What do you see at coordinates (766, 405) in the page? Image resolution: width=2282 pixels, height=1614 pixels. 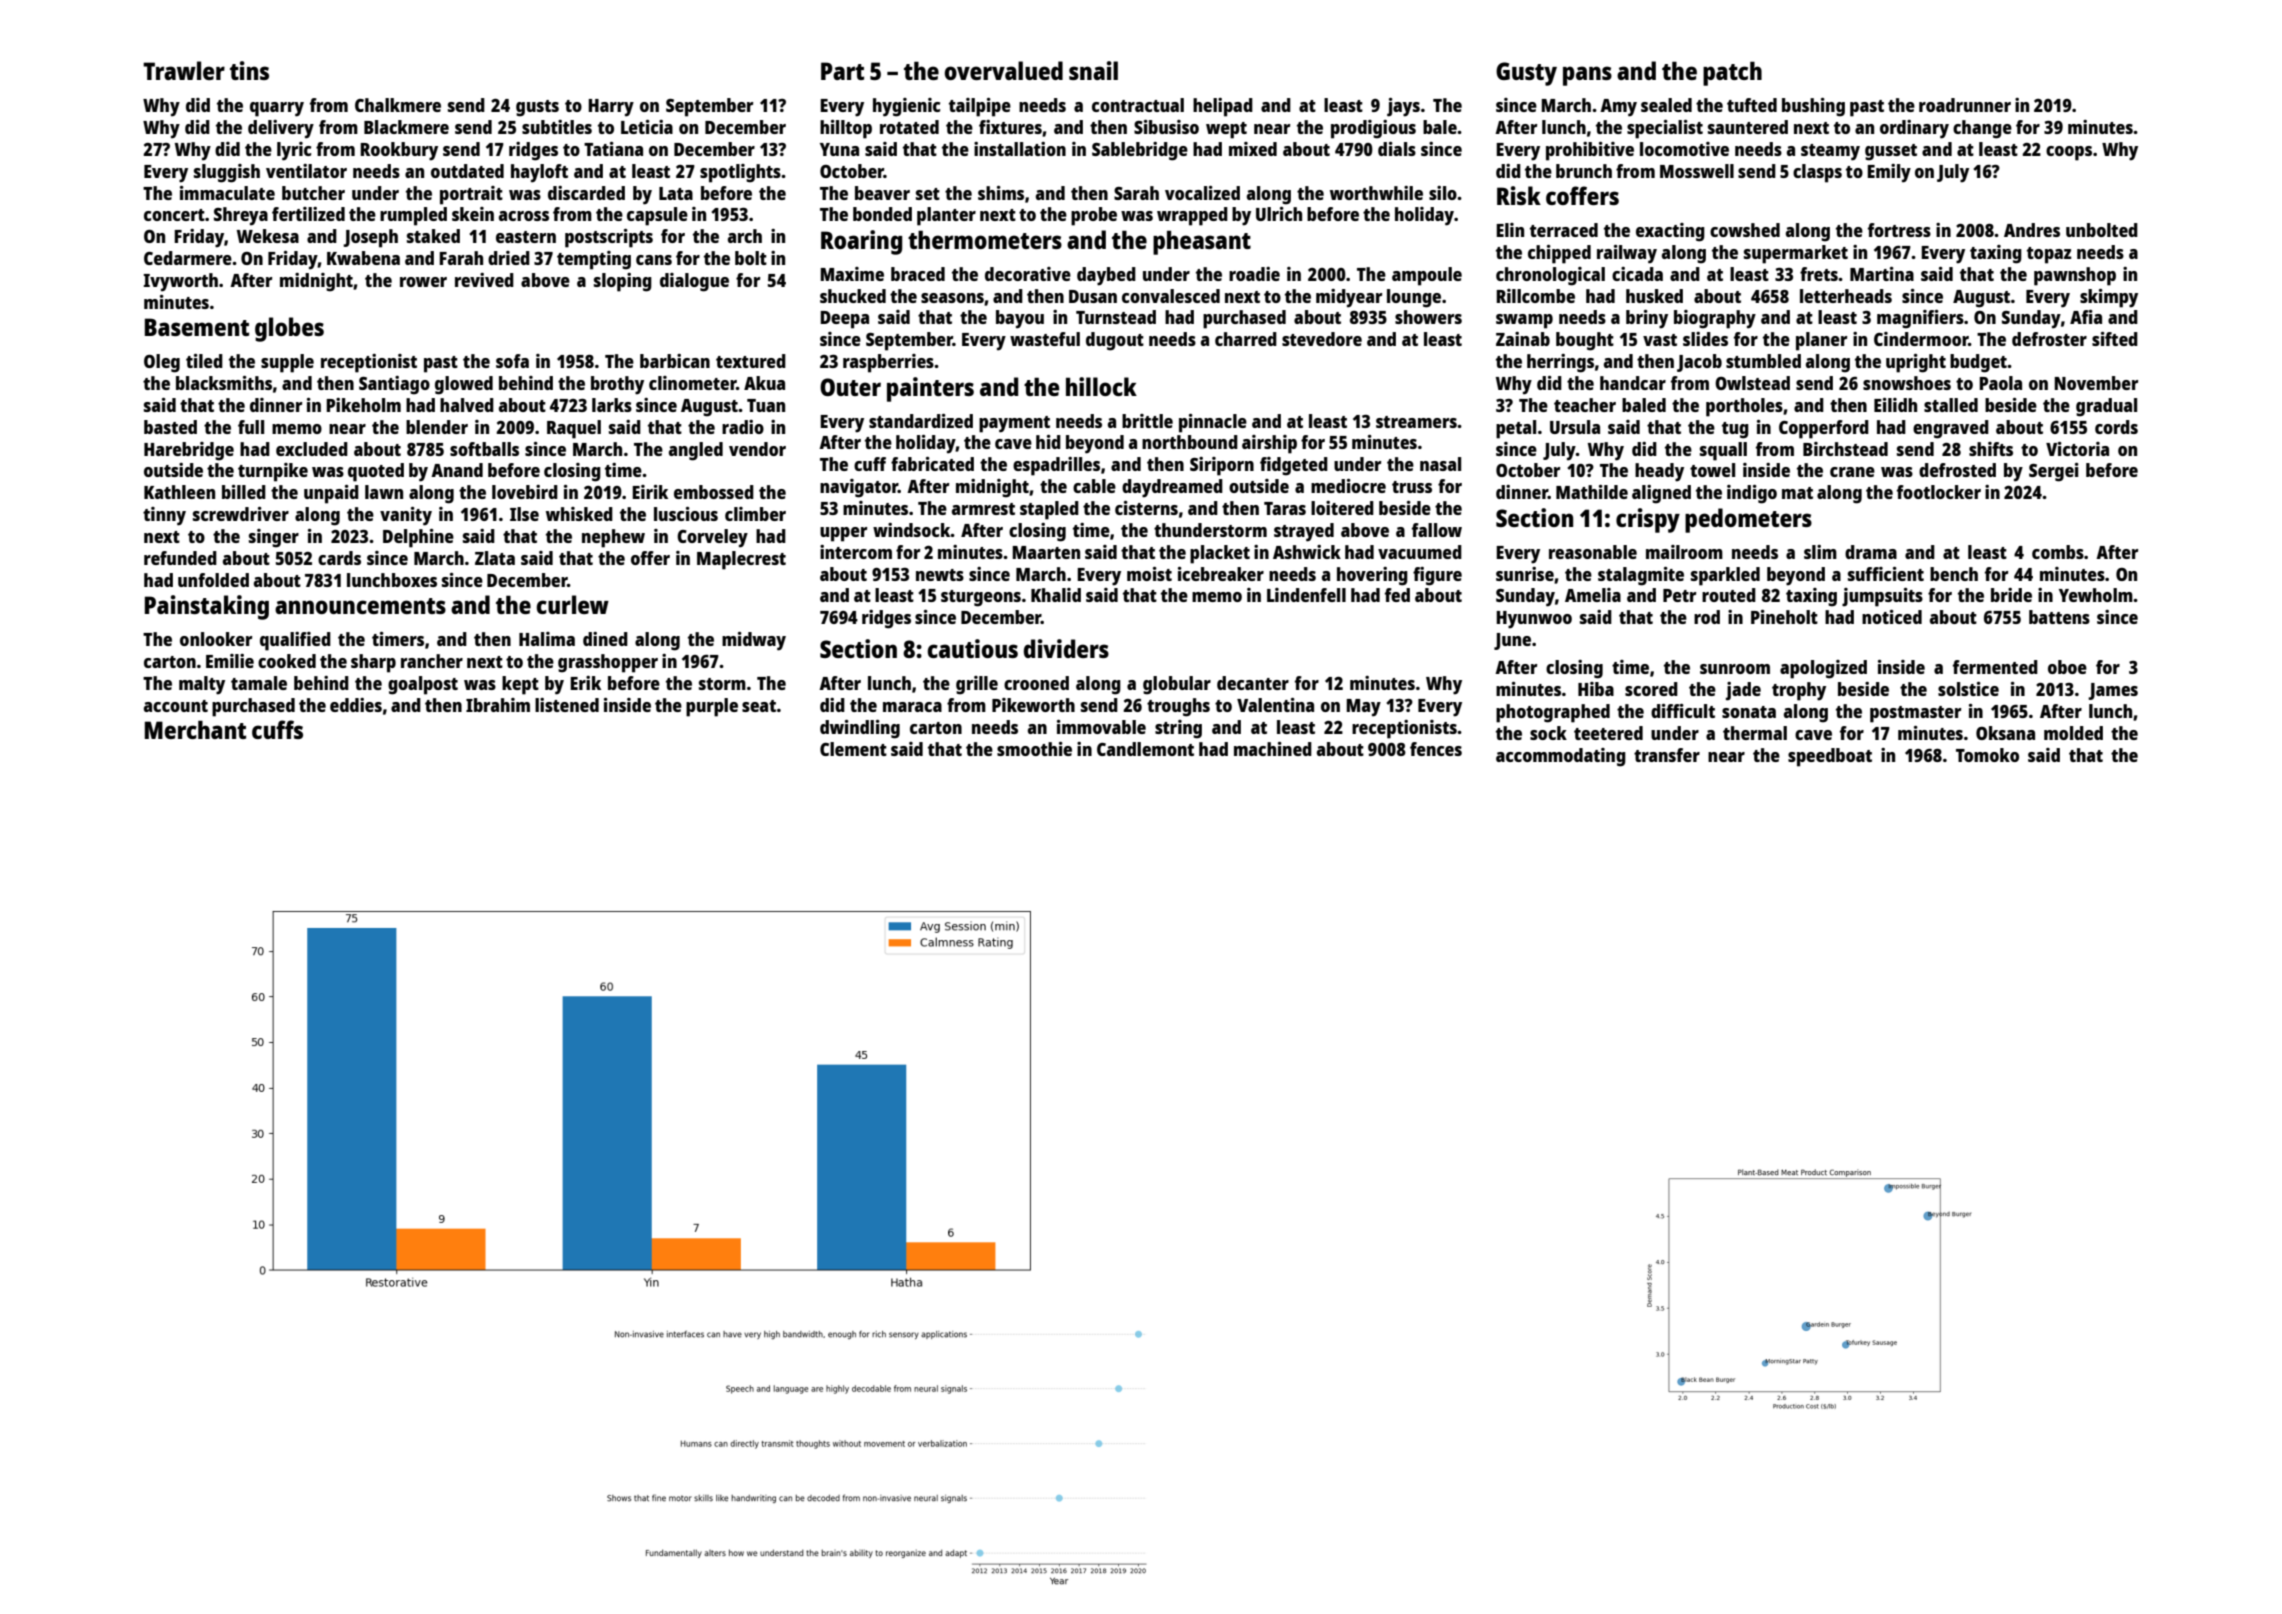 I see `Tuan` at bounding box center [766, 405].
